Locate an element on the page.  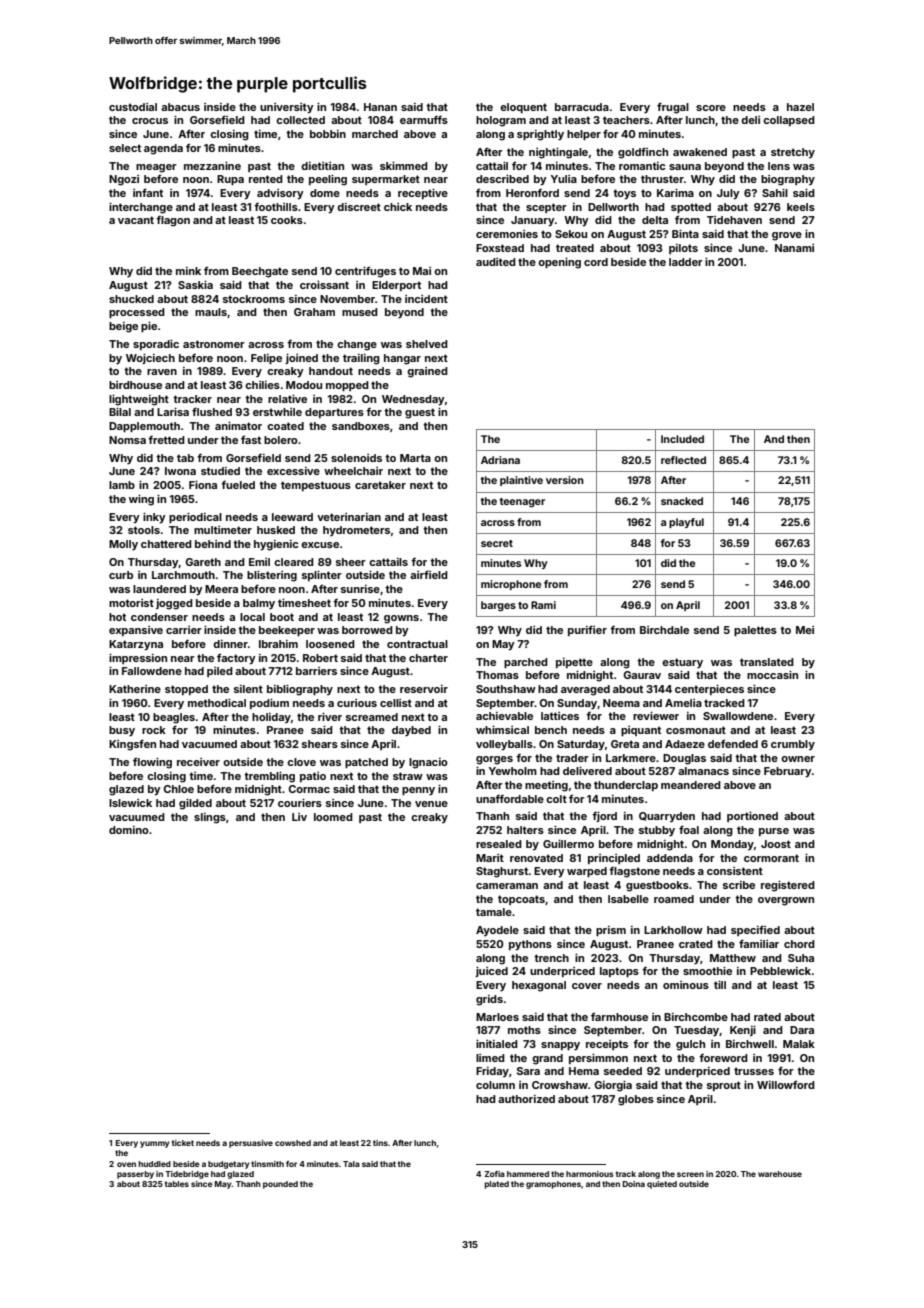
gramophones is located at coordinates (553, 1185).
